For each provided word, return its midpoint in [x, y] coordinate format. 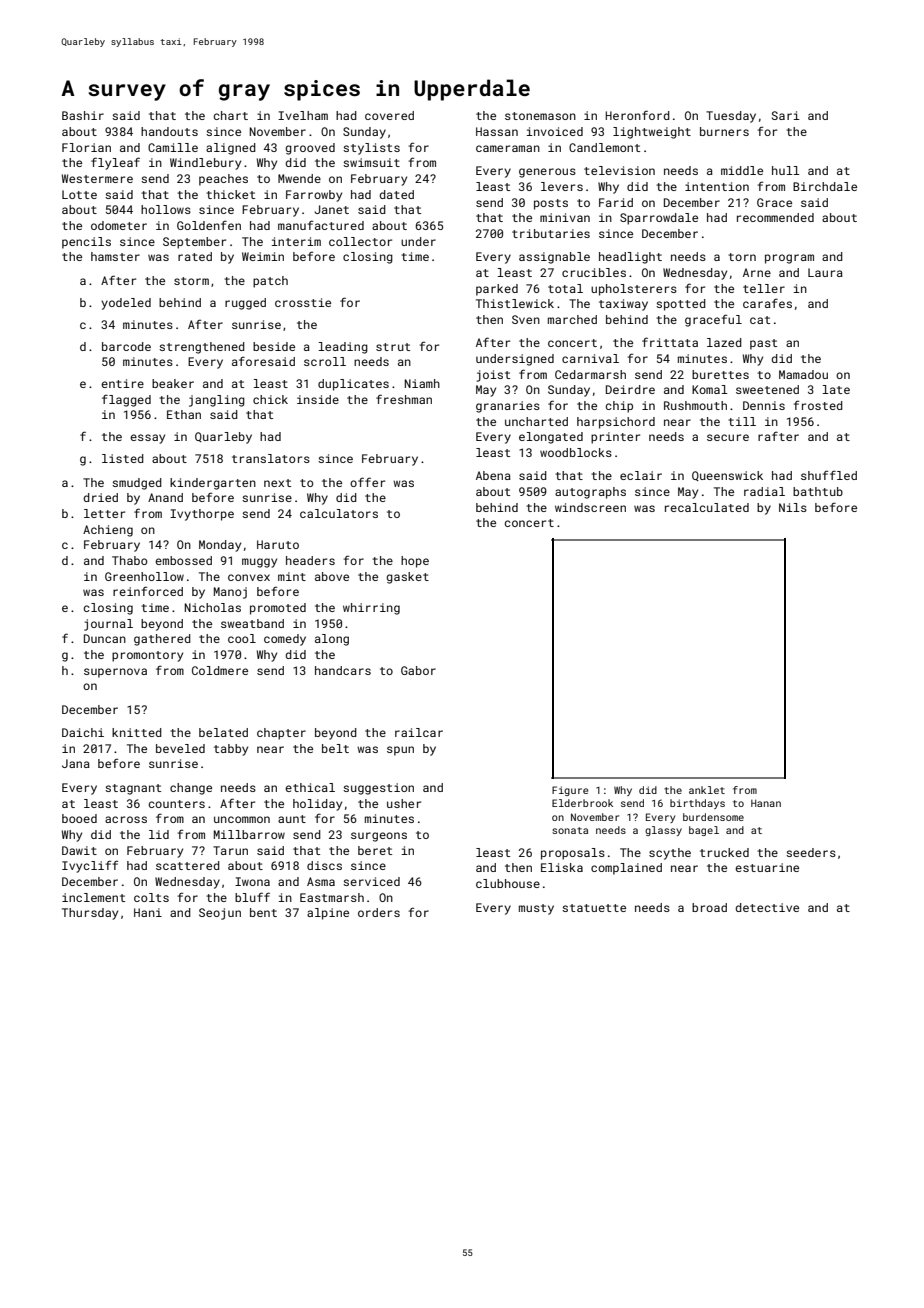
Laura [825, 272]
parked [497, 290]
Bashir [83, 115]
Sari [786, 115]
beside [274, 346]
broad [709, 907]
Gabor [418, 670]
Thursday [90, 914]
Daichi [83, 732]
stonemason [540, 116]
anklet [707, 790]
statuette [594, 908]
